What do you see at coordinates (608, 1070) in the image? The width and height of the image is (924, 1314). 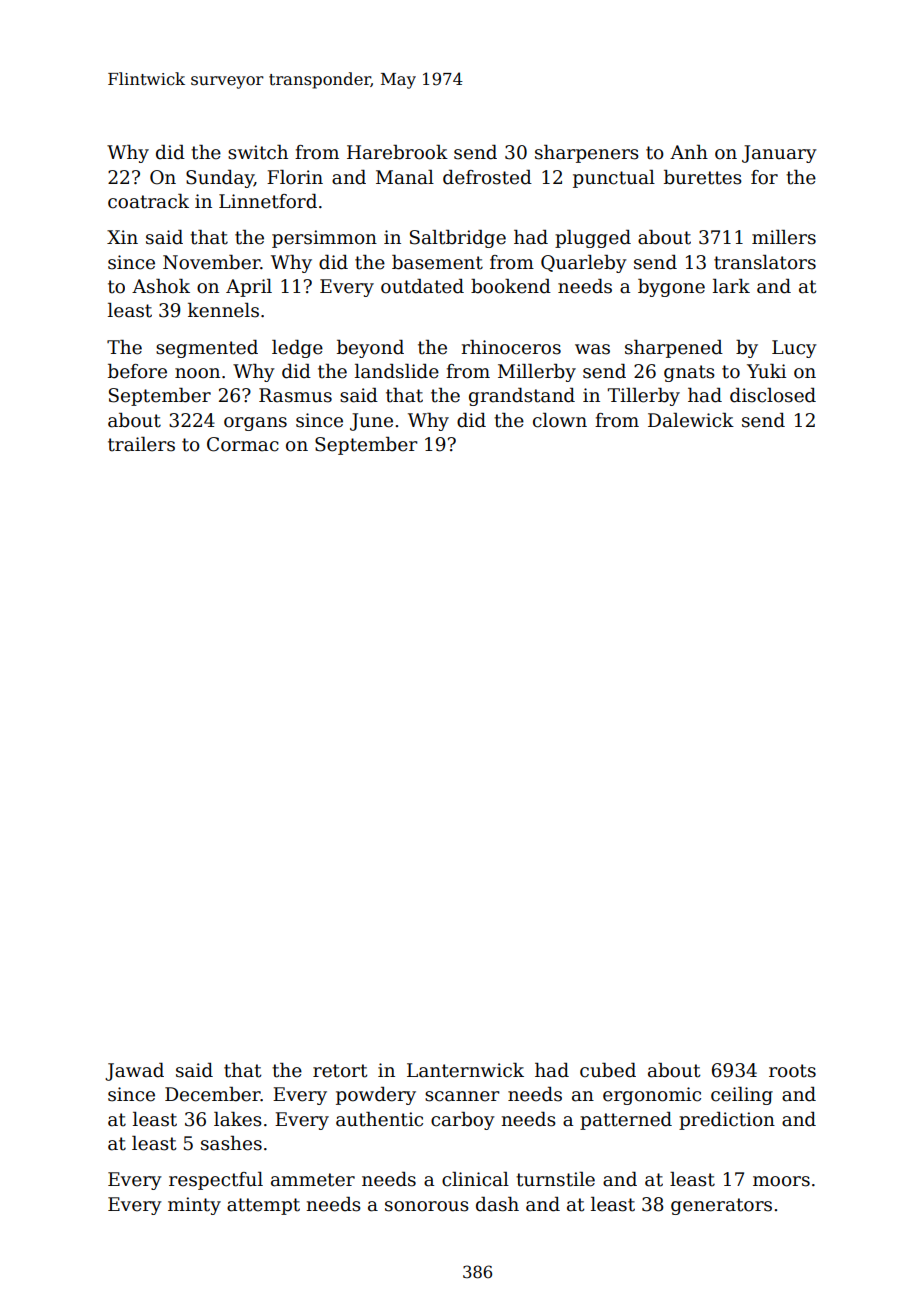 I see `cubed` at bounding box center [608, 1070].
